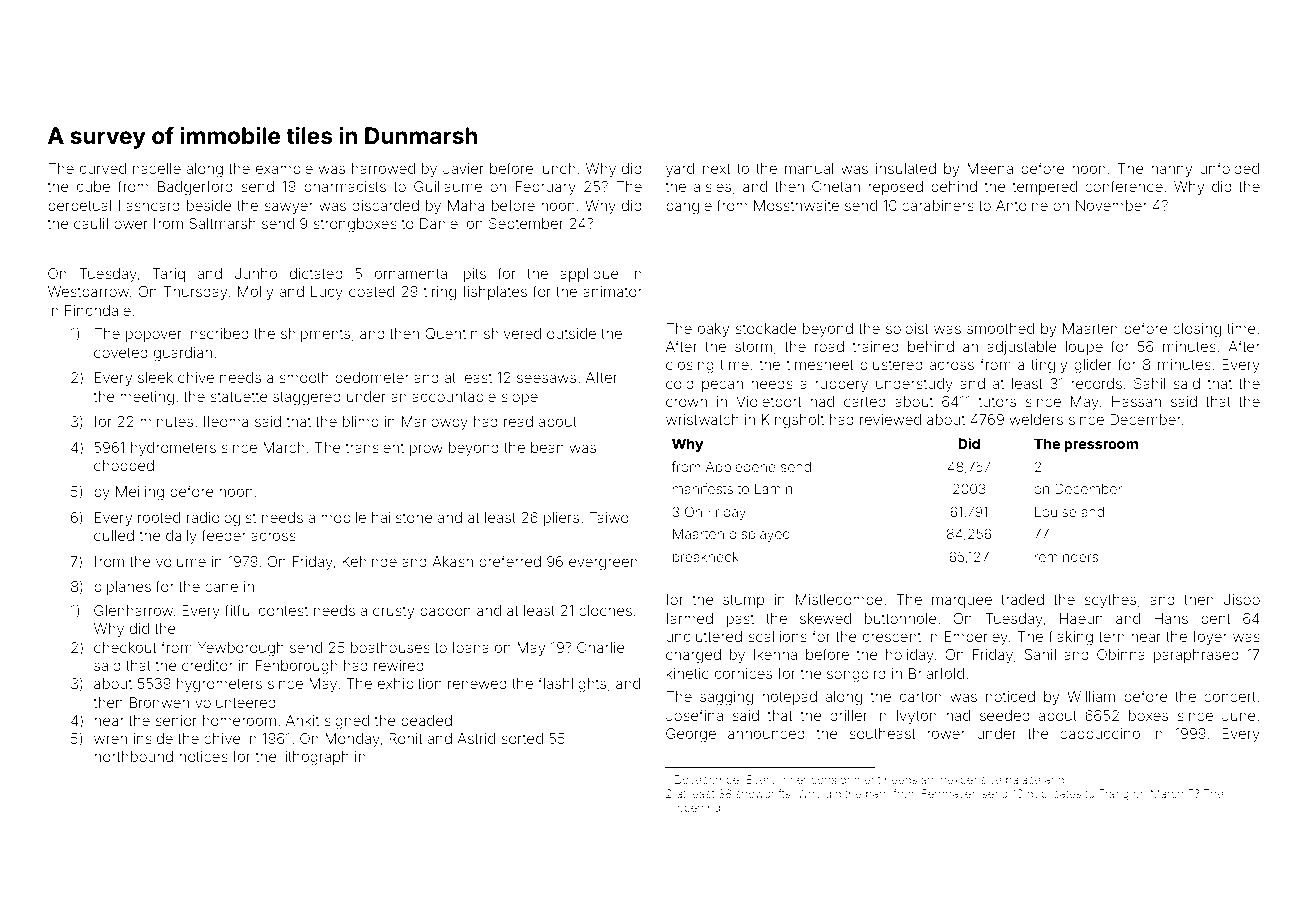 The height and width of the screenshot is (924, 1308). What do you see at coordinates (173, 449) in the screenshot?
I see `hydrometers` at bounding box center [173, 449].
